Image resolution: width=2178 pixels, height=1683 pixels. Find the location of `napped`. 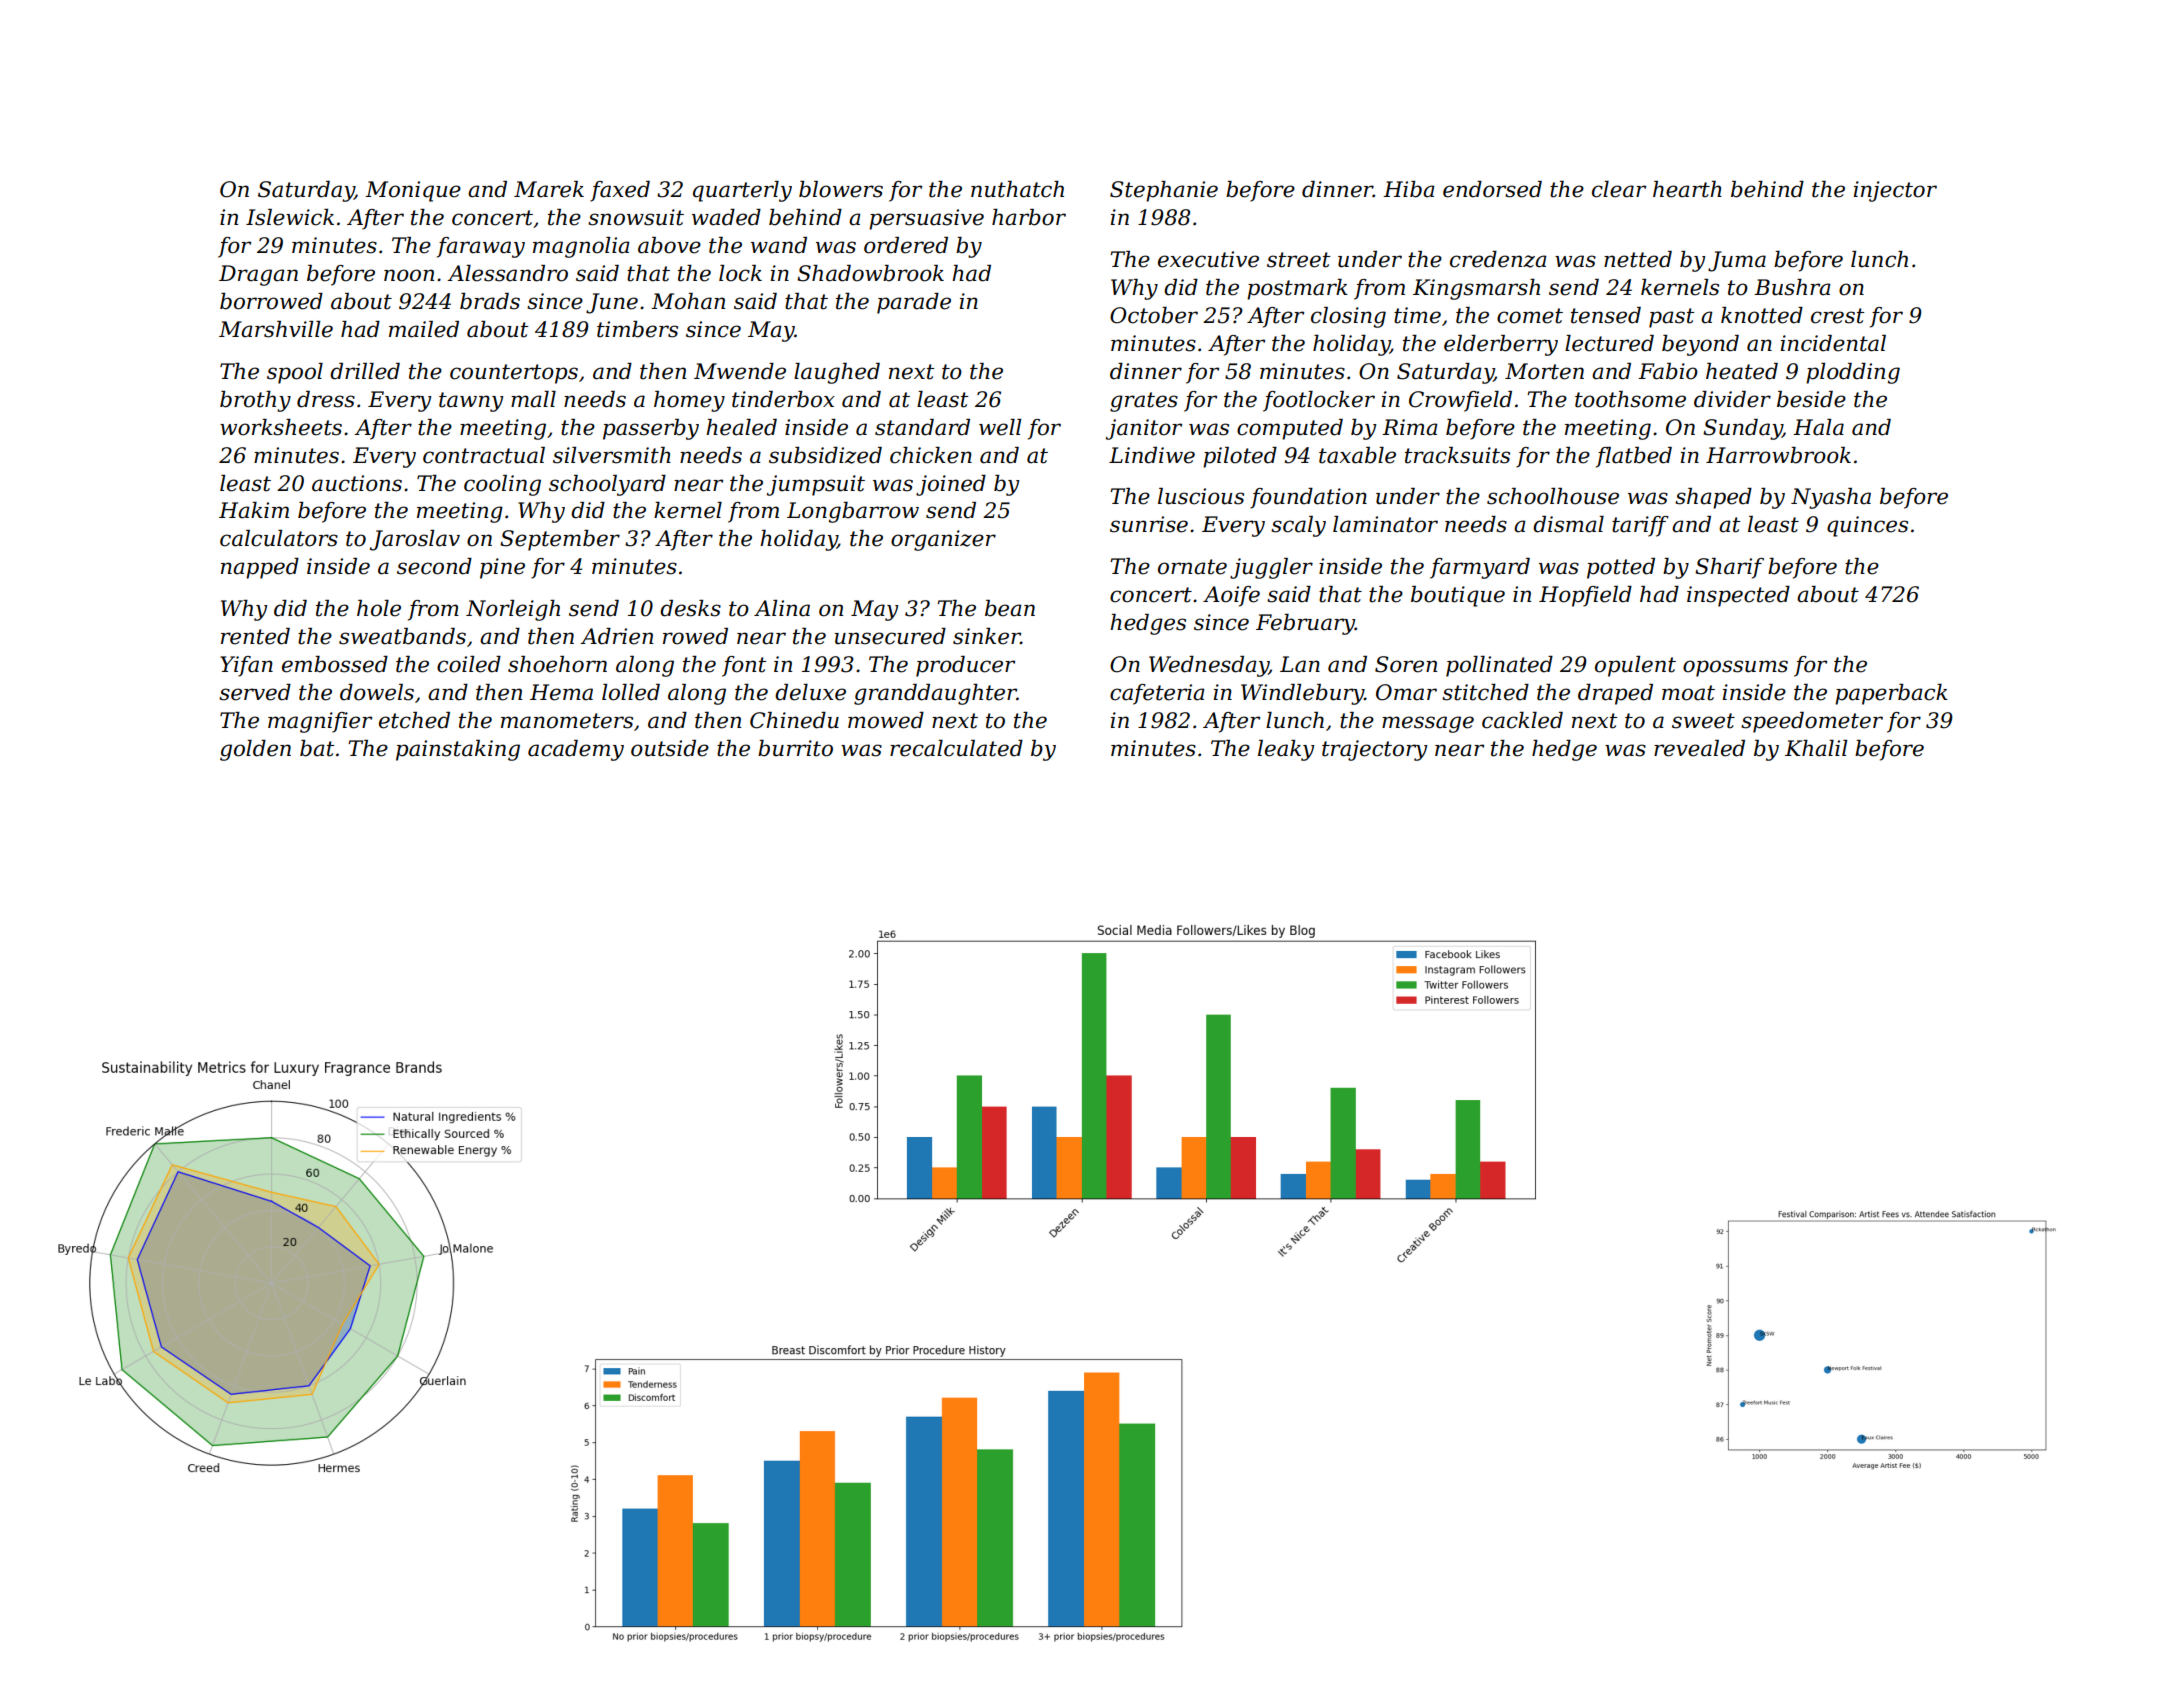

napped is located at coordinates (260, 568).
